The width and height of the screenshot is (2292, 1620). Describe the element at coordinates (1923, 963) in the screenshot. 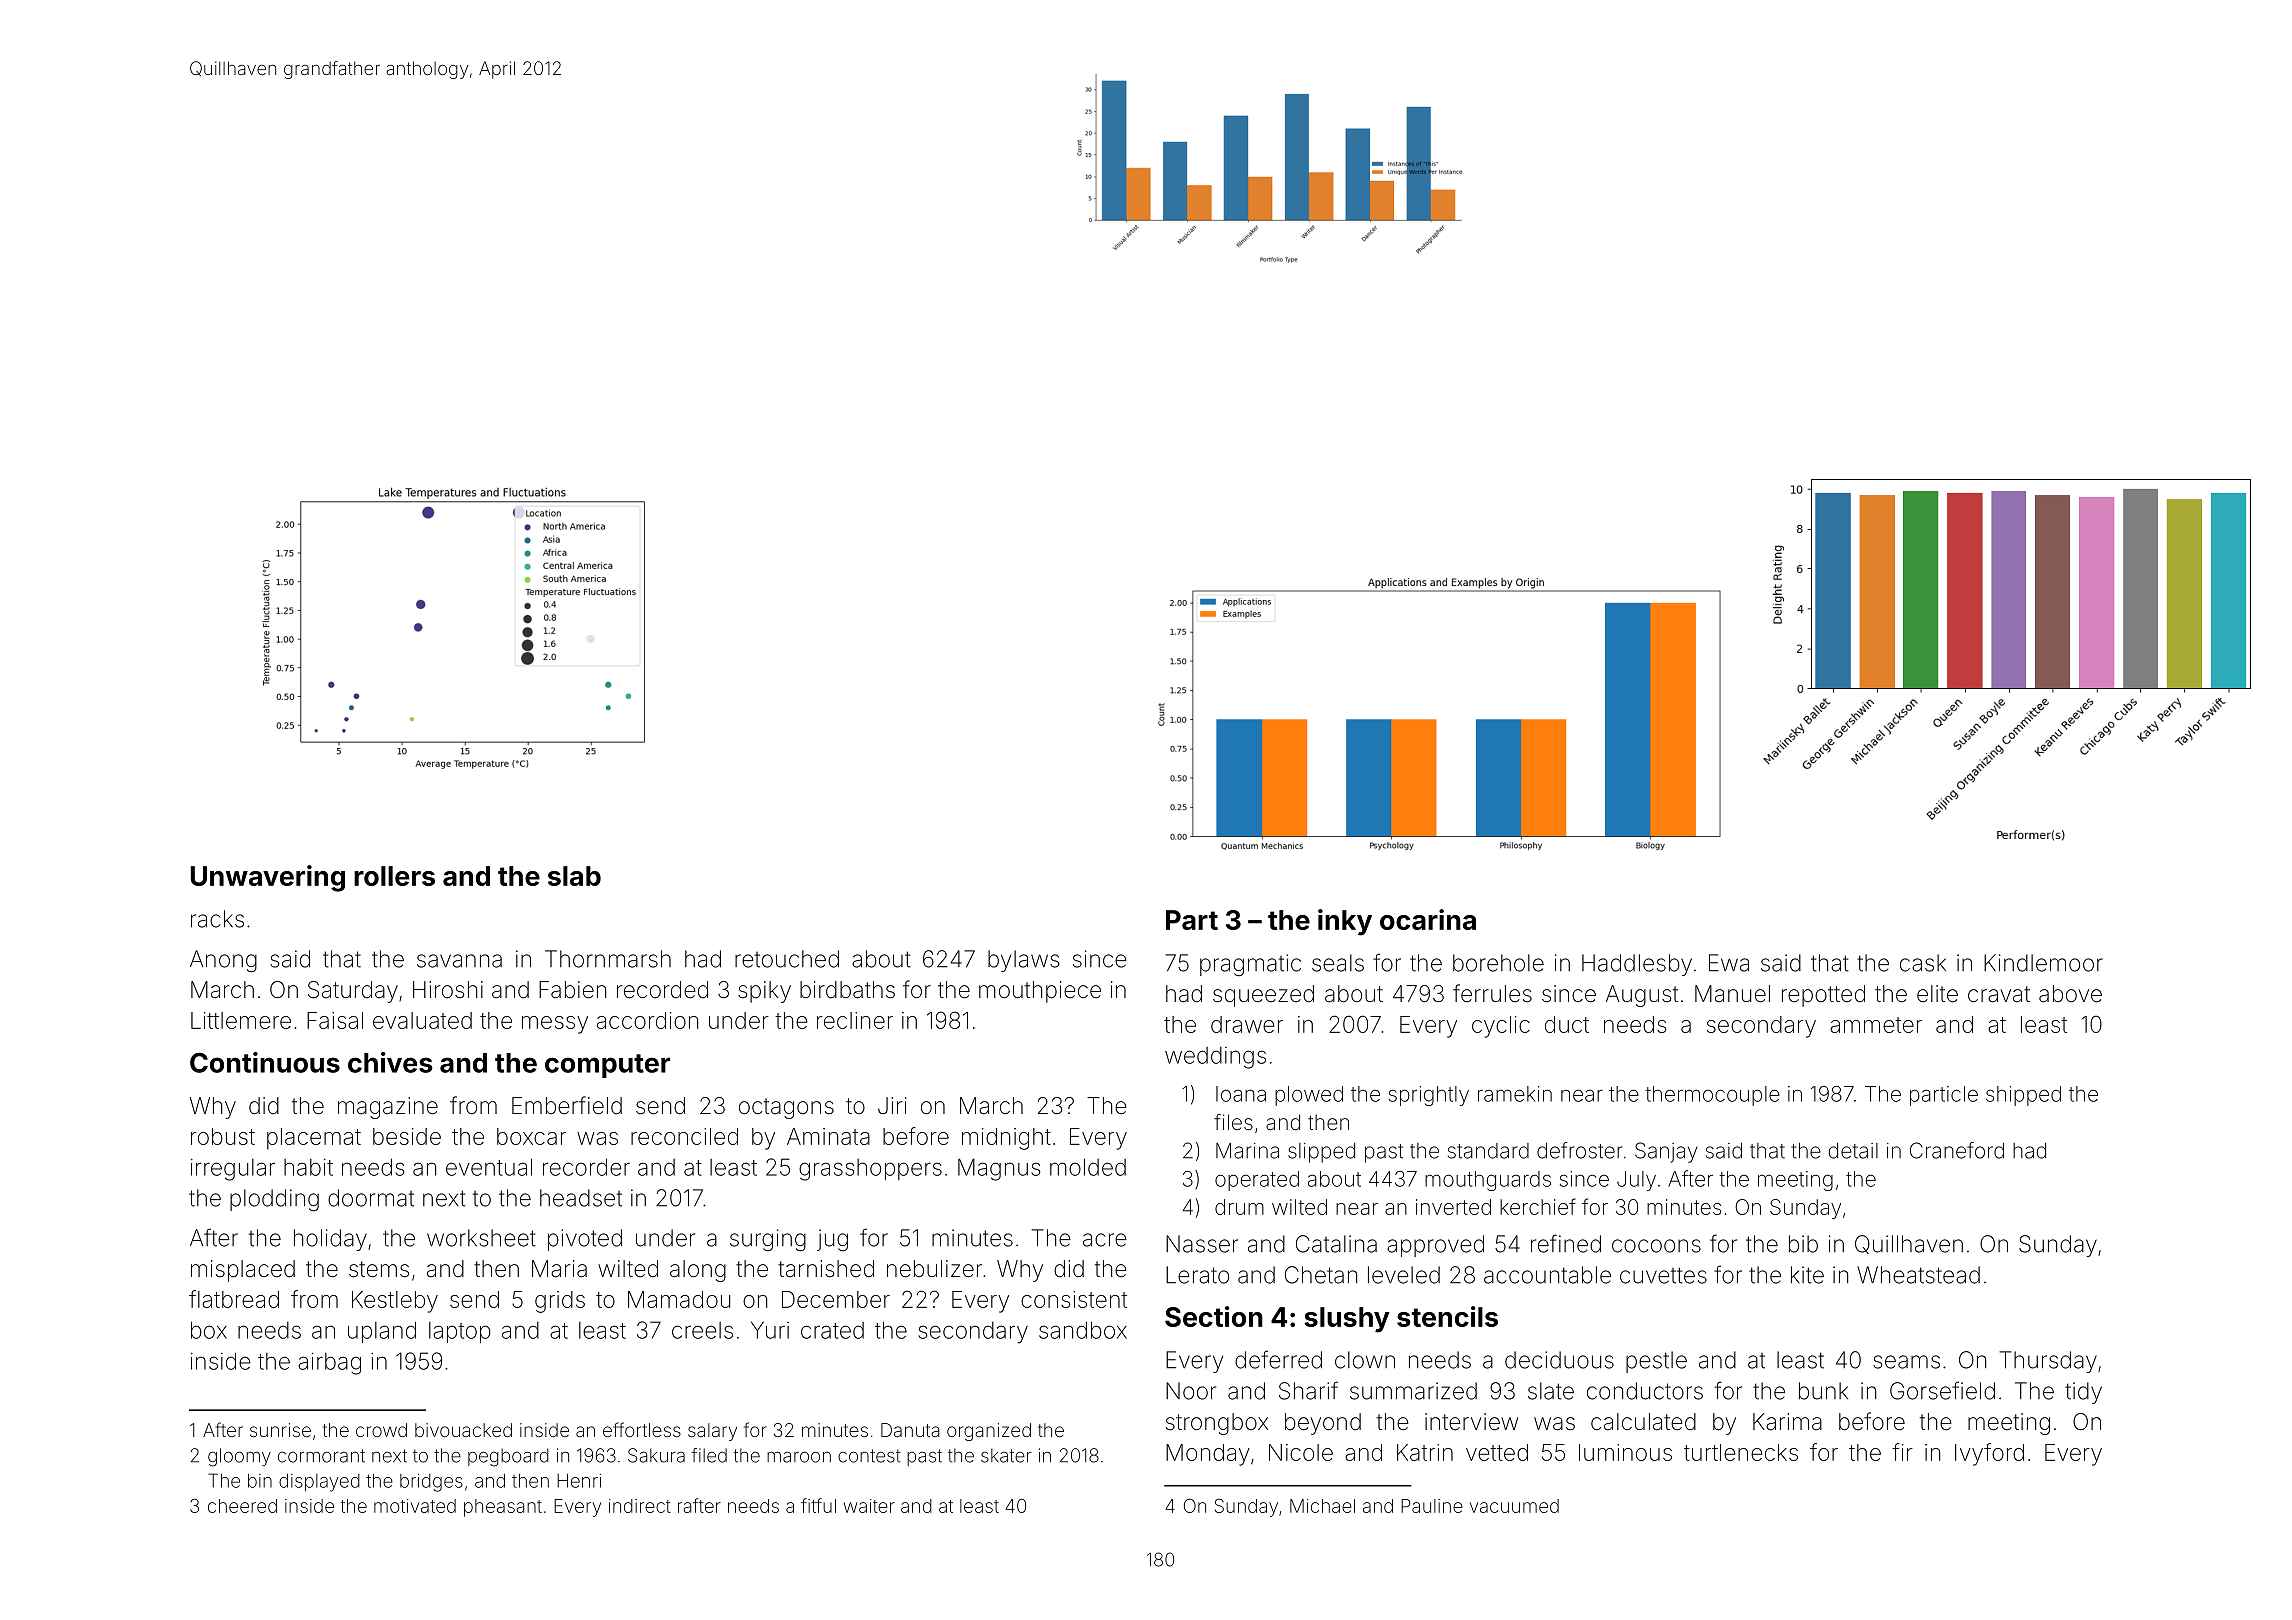

I see `cask` at that location.
